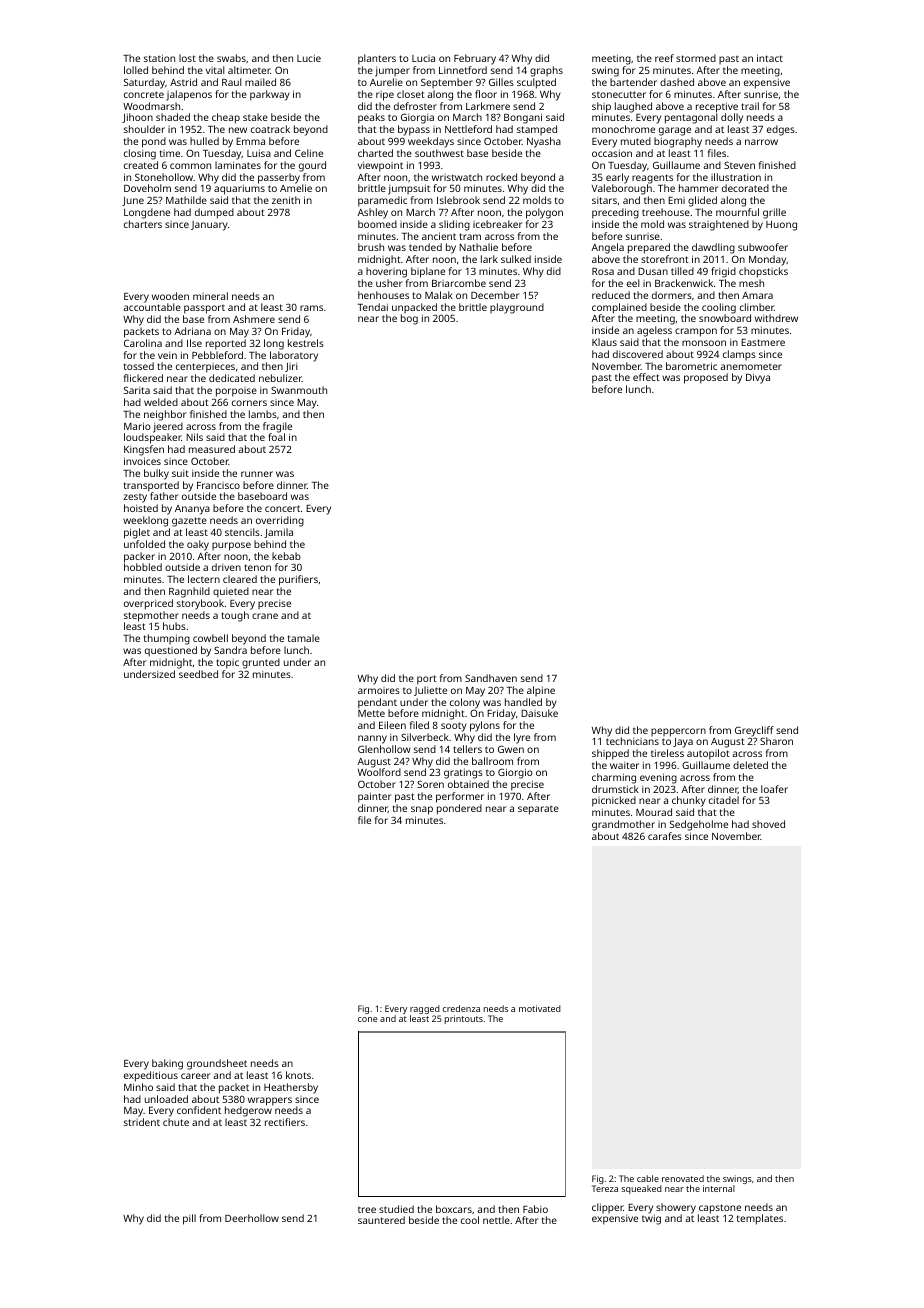 The image size is (924, 1308). I want to click on confident, so click(199, 1110).
